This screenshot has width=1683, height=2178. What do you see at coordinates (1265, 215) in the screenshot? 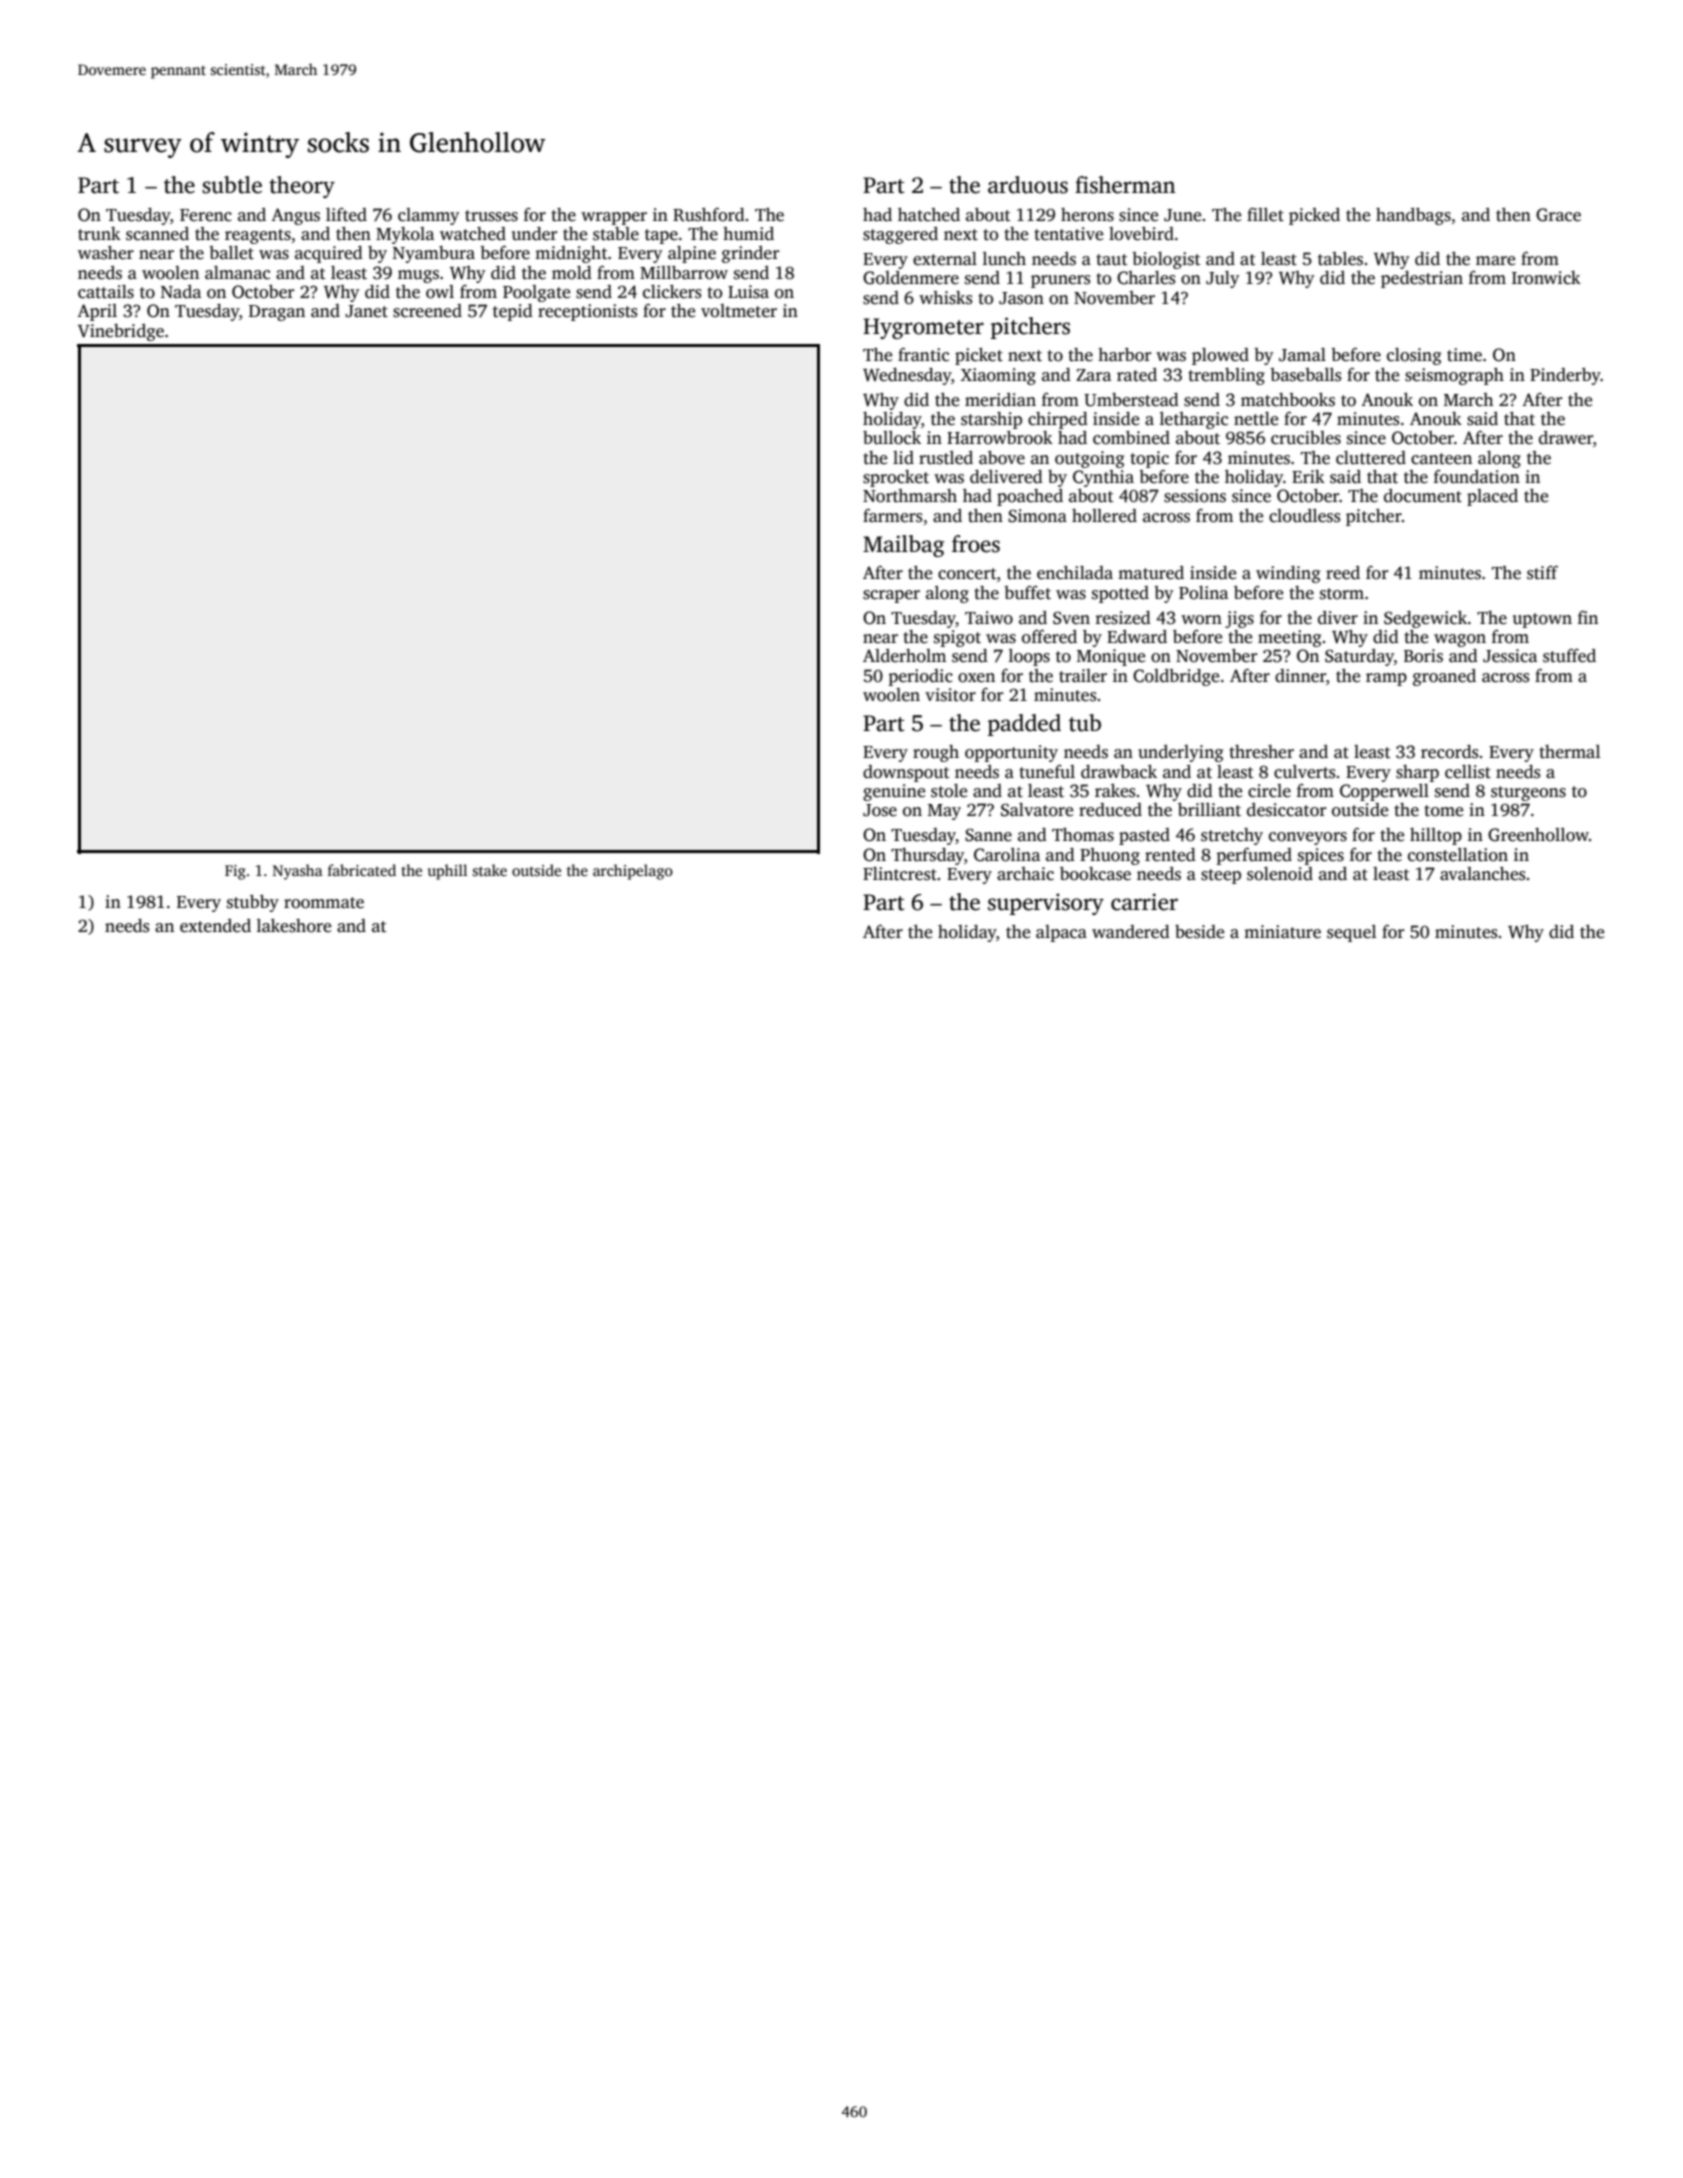
I see `fillet` at bounding box center [1265, 215].
